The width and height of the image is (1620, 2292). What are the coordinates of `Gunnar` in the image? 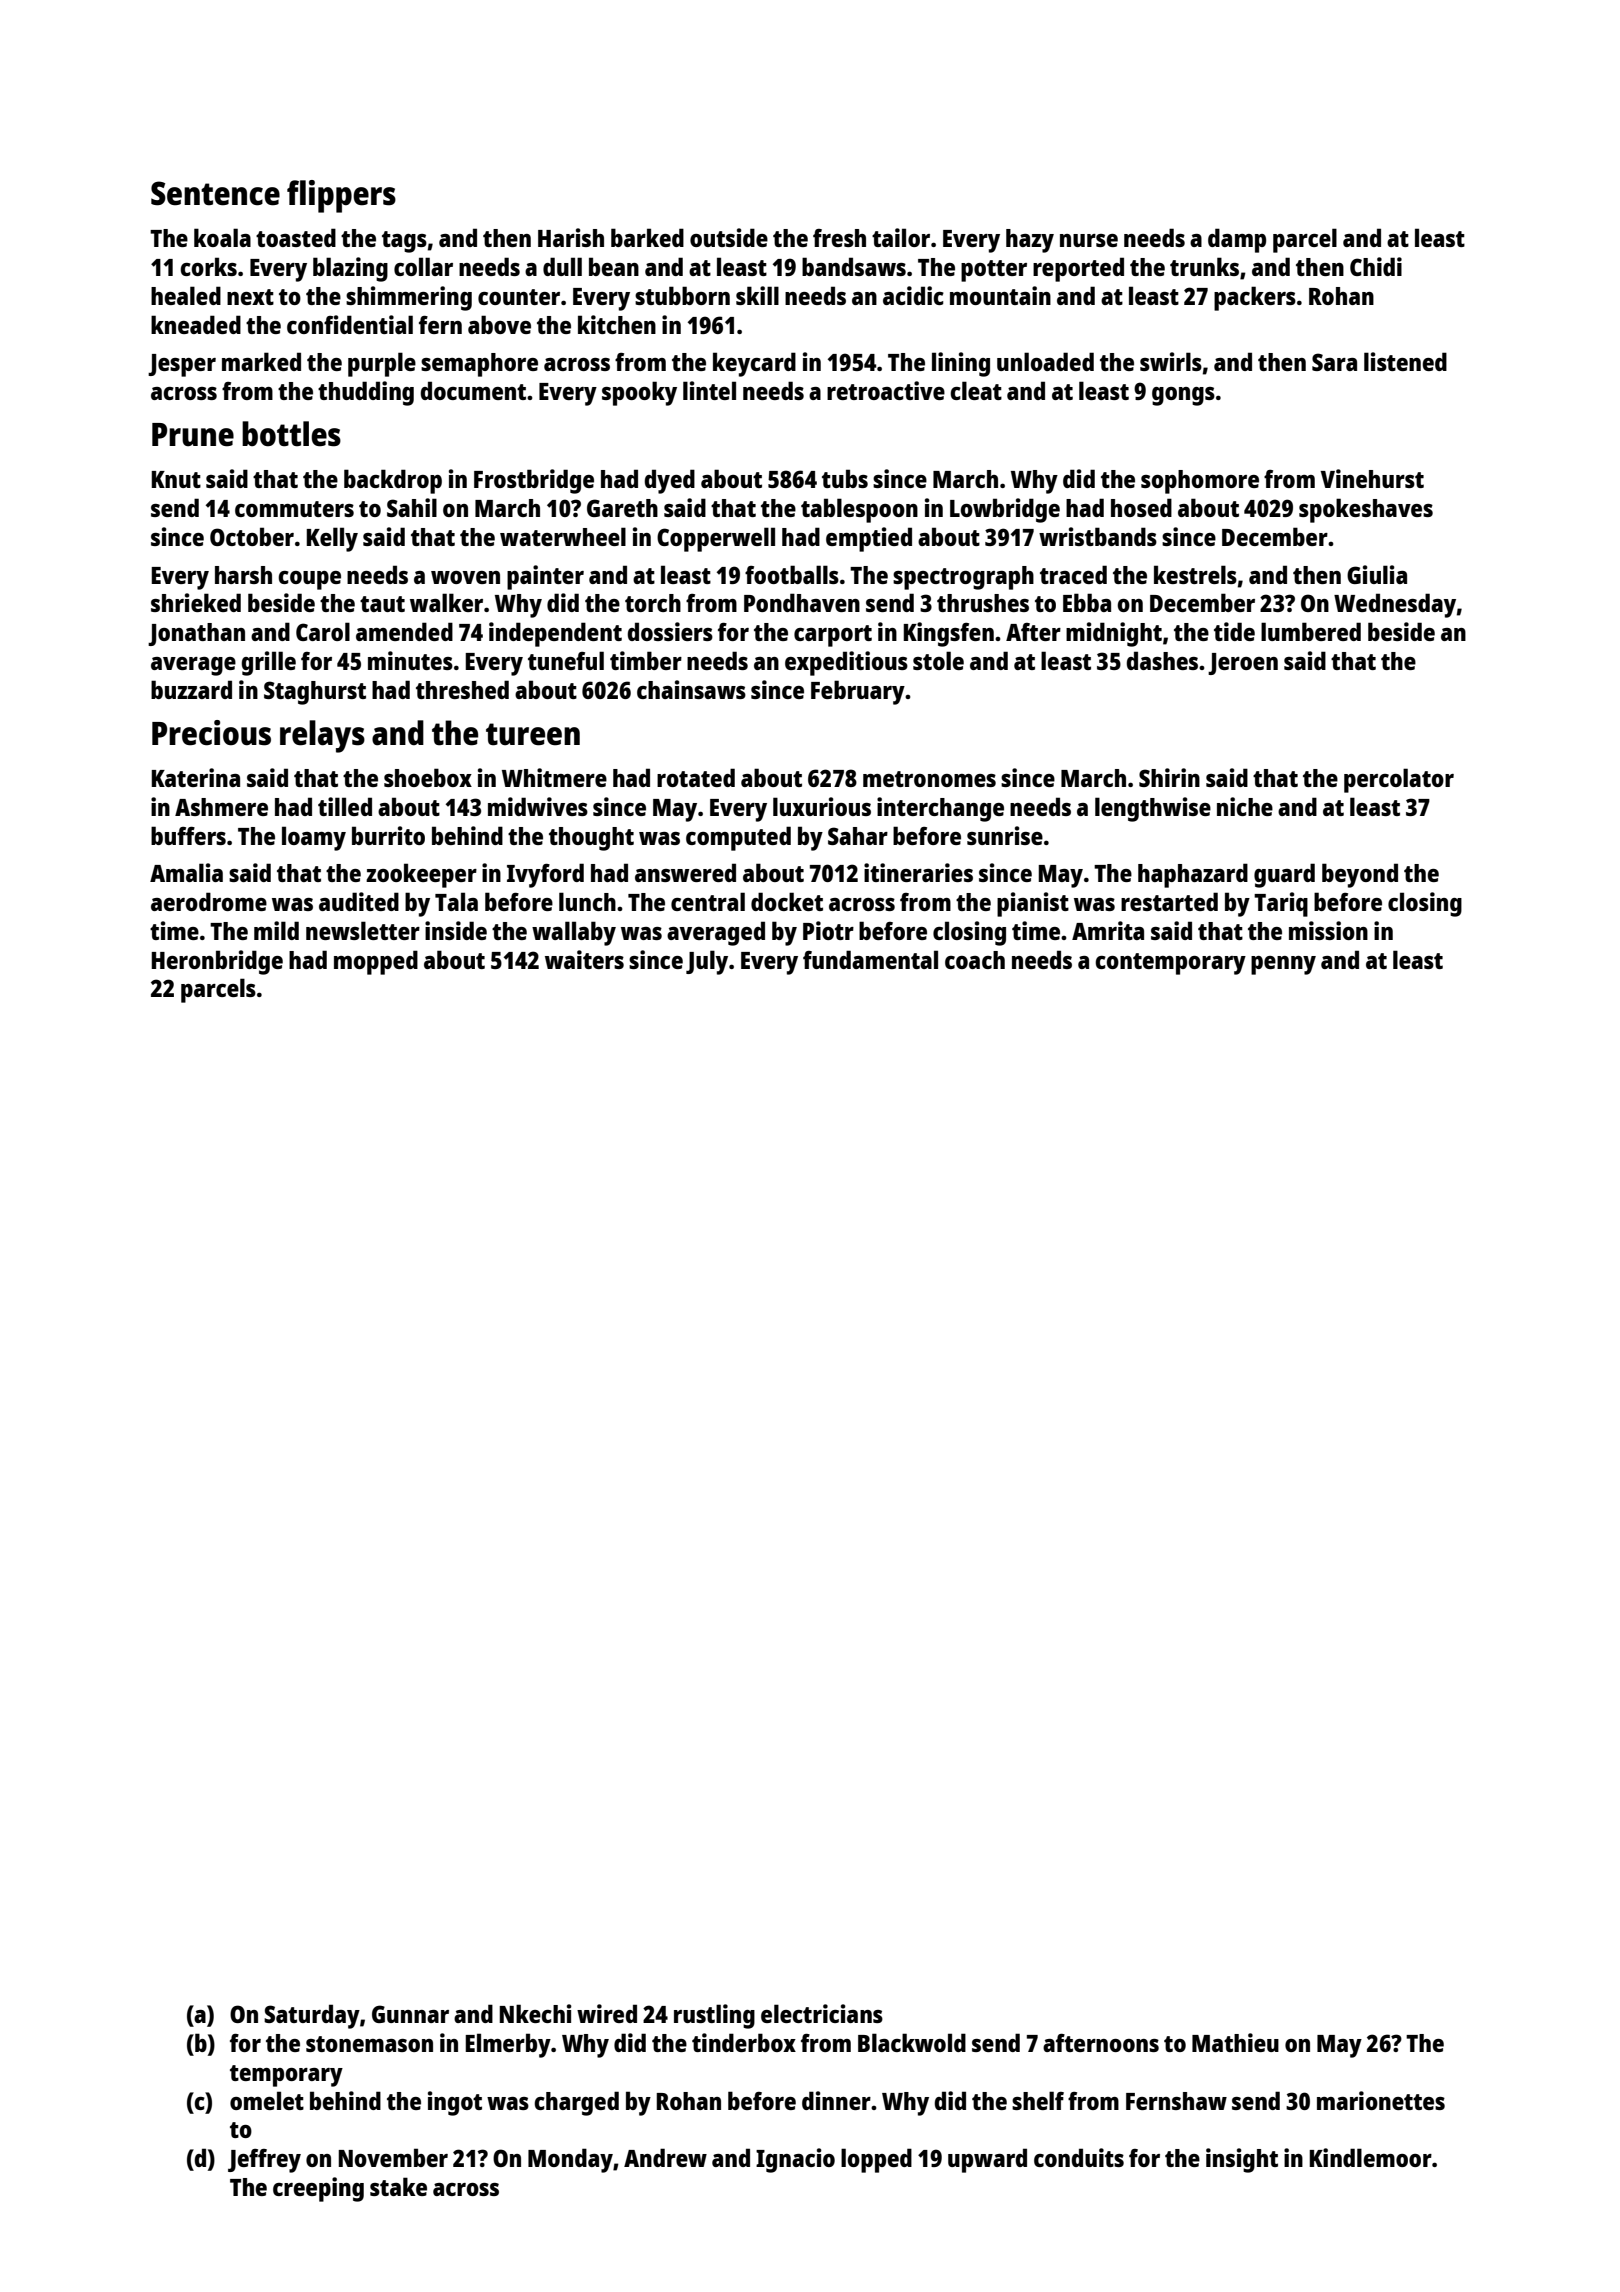 It's located at (410, 2014).
